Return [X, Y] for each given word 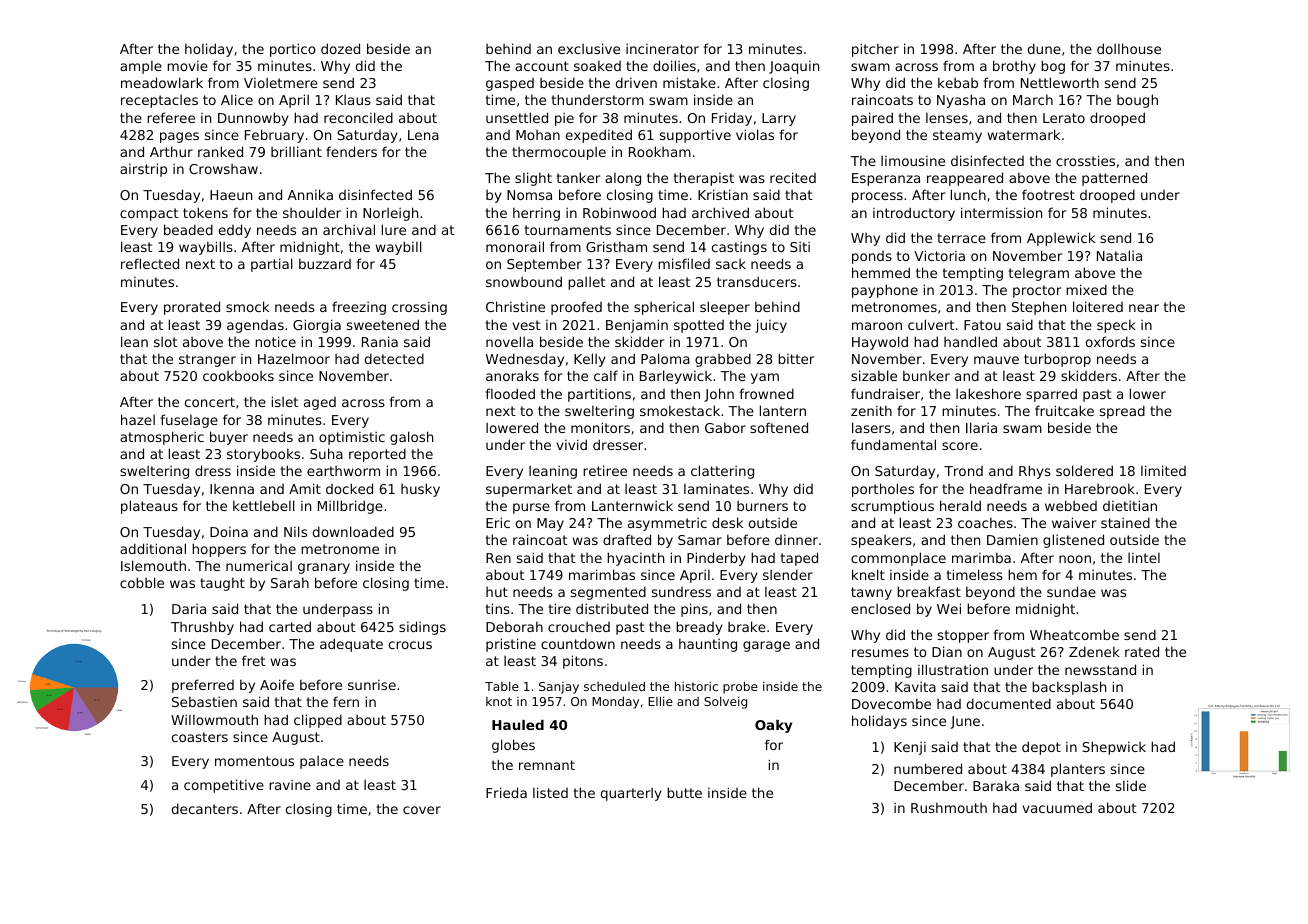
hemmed [881, 272]
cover [422, 810]
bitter [796, 358]
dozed [340, 48]
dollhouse [1129, 48]
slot [166, 342]
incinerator [662, 49]
